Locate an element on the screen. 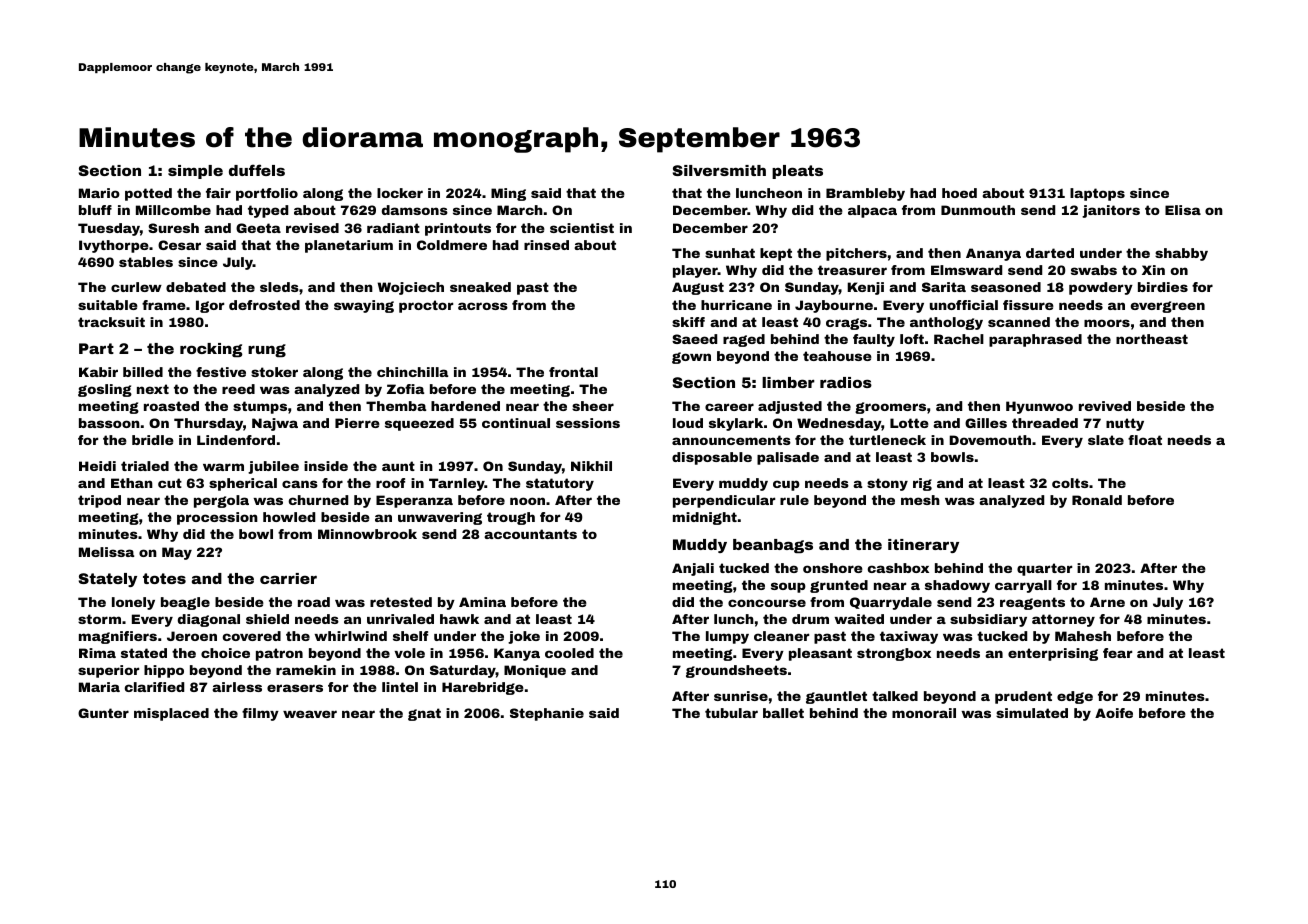  gosling is located at coordinates (105, 390).
